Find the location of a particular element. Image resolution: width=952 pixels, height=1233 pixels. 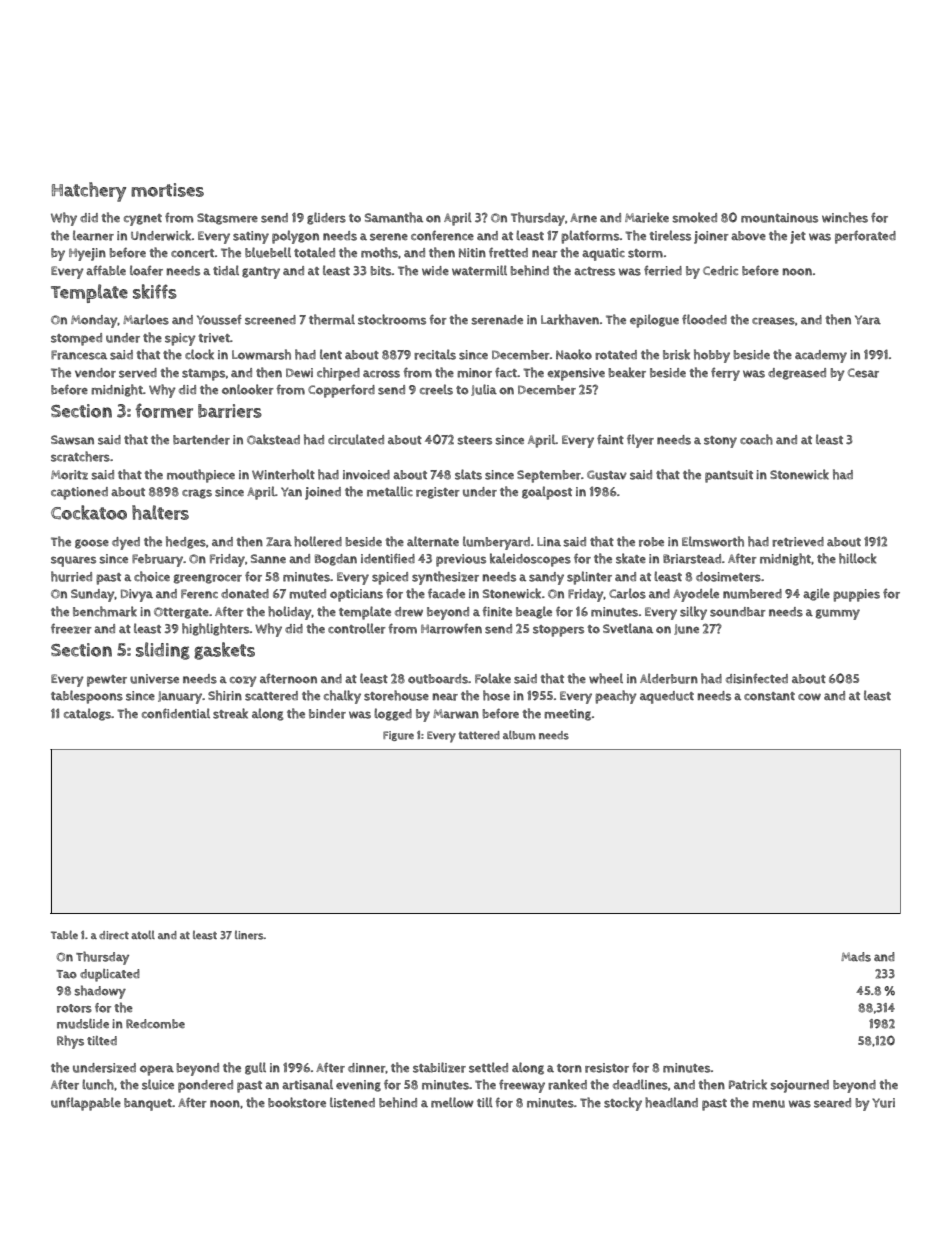

tattered is located at coordinates (479, 735).
